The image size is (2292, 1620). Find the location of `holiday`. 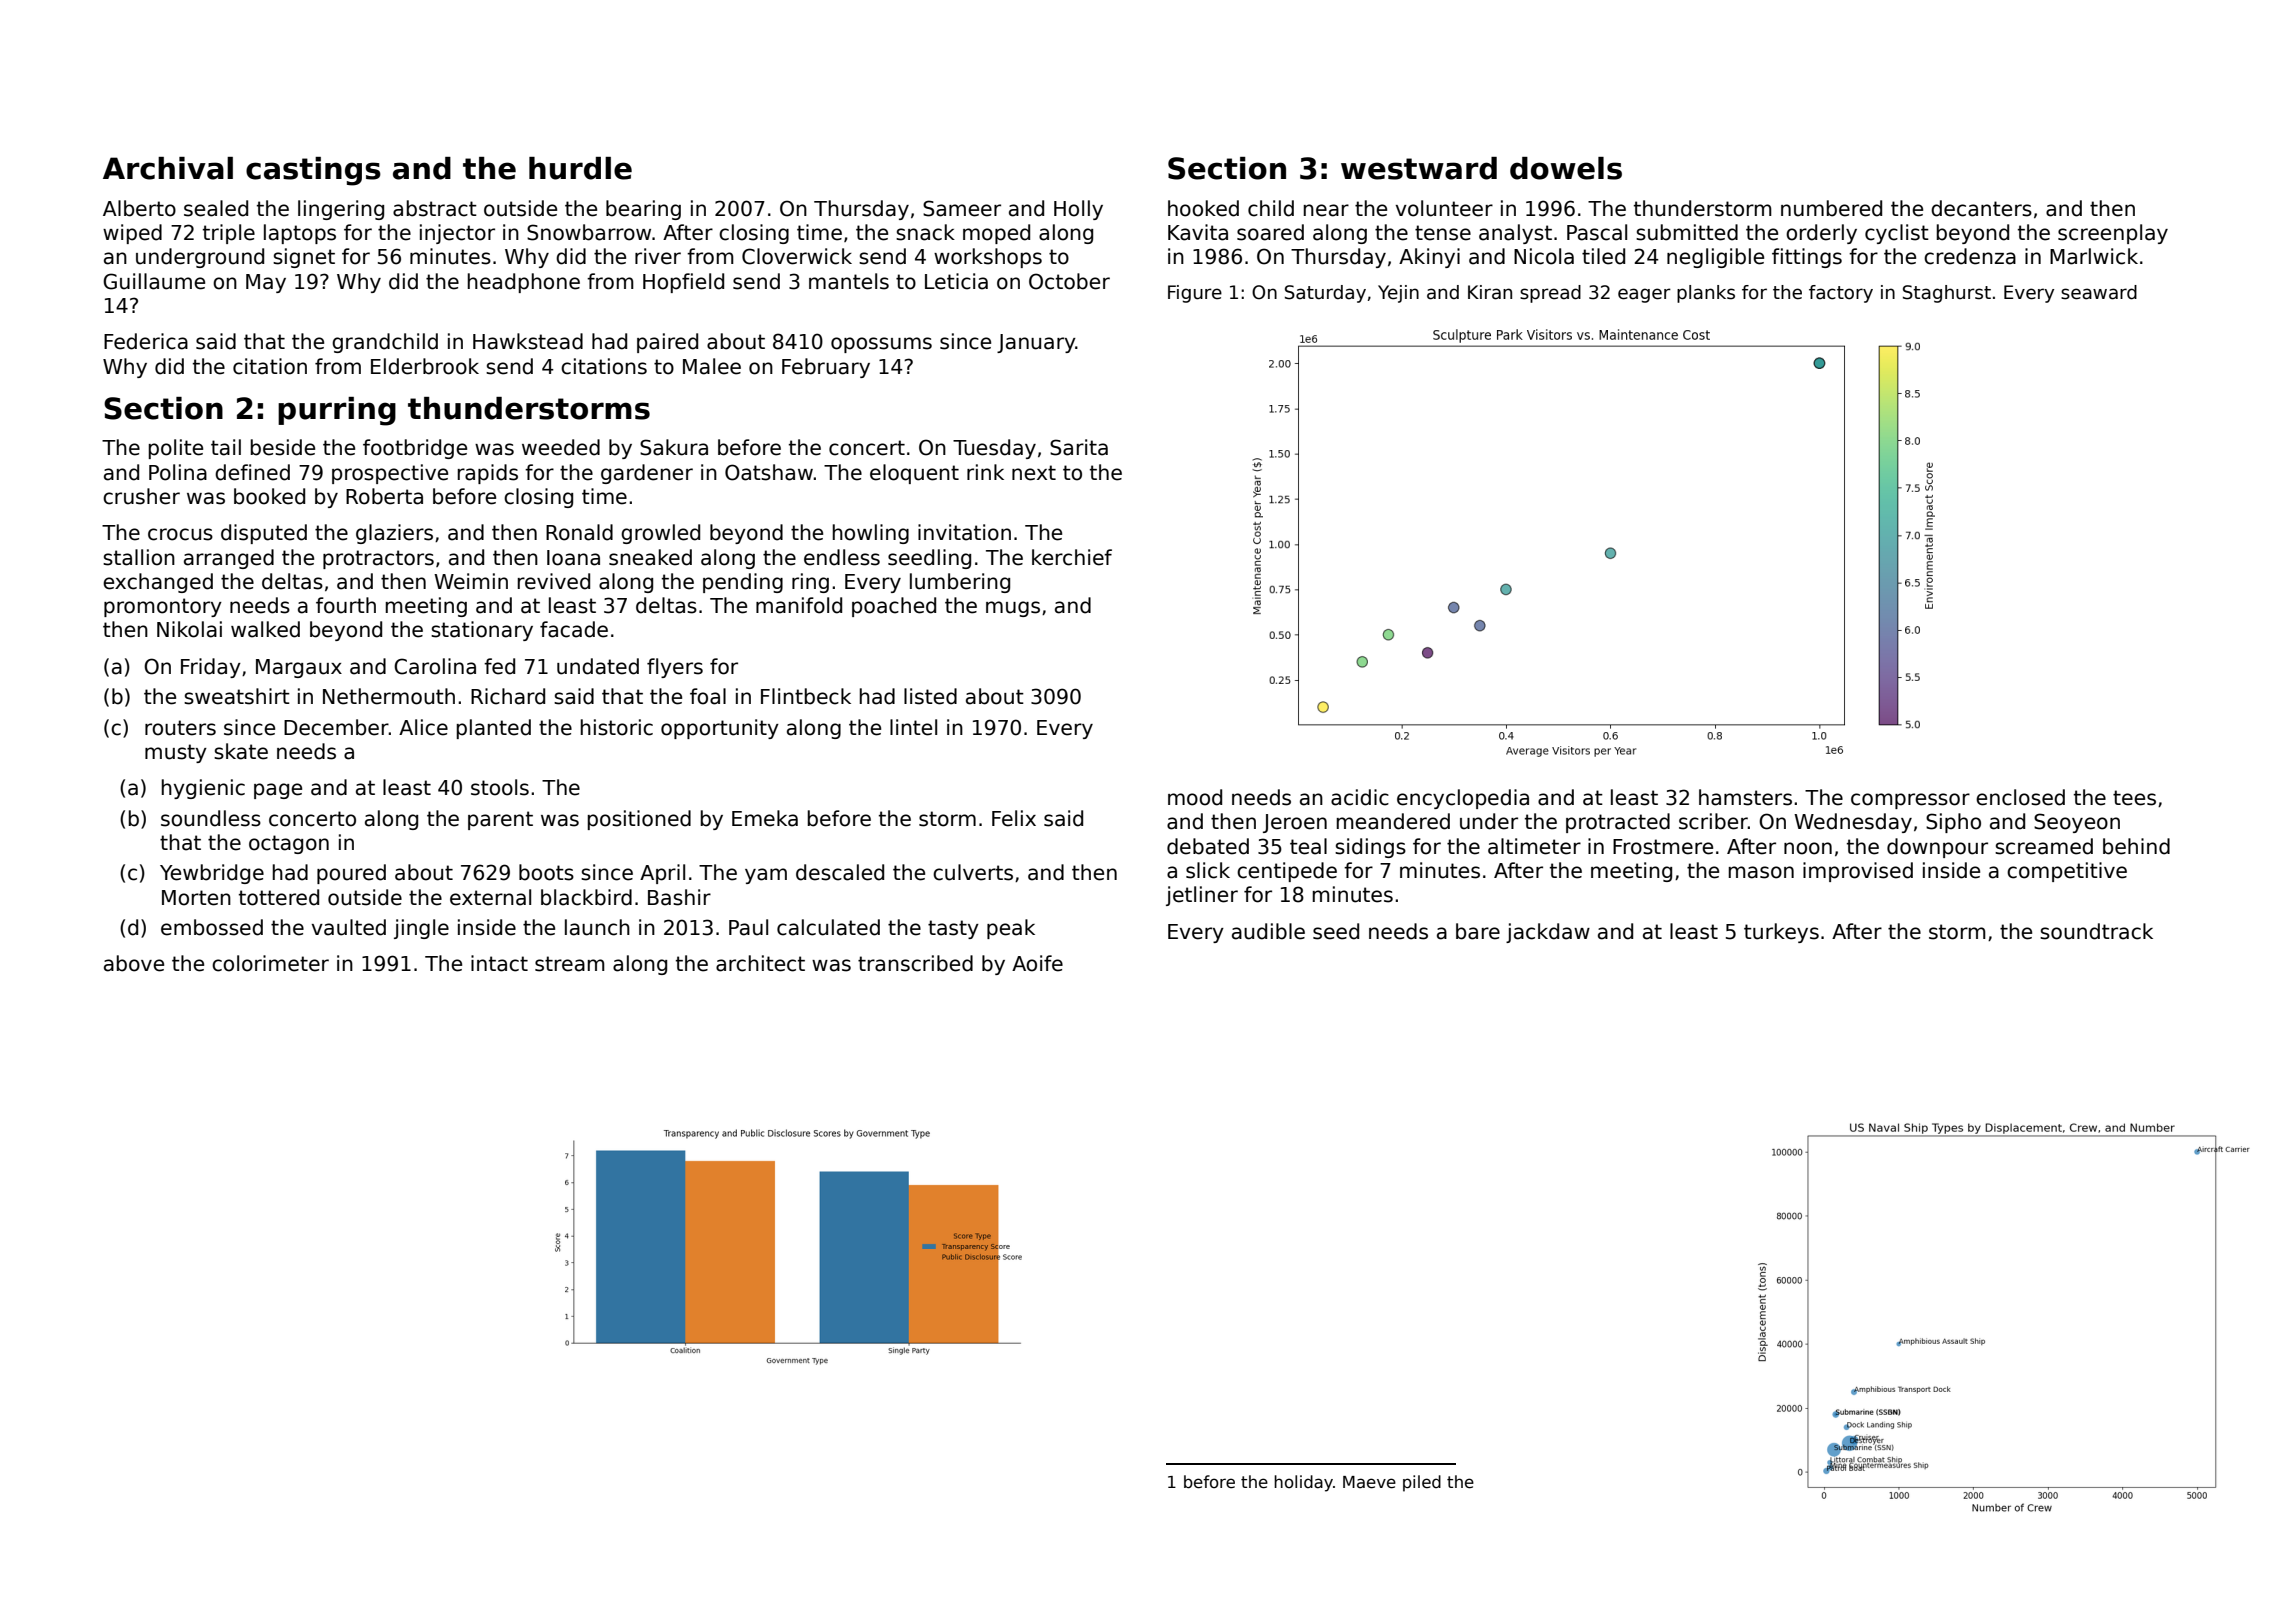

holiday is located at coordinates (1303, 1483).
